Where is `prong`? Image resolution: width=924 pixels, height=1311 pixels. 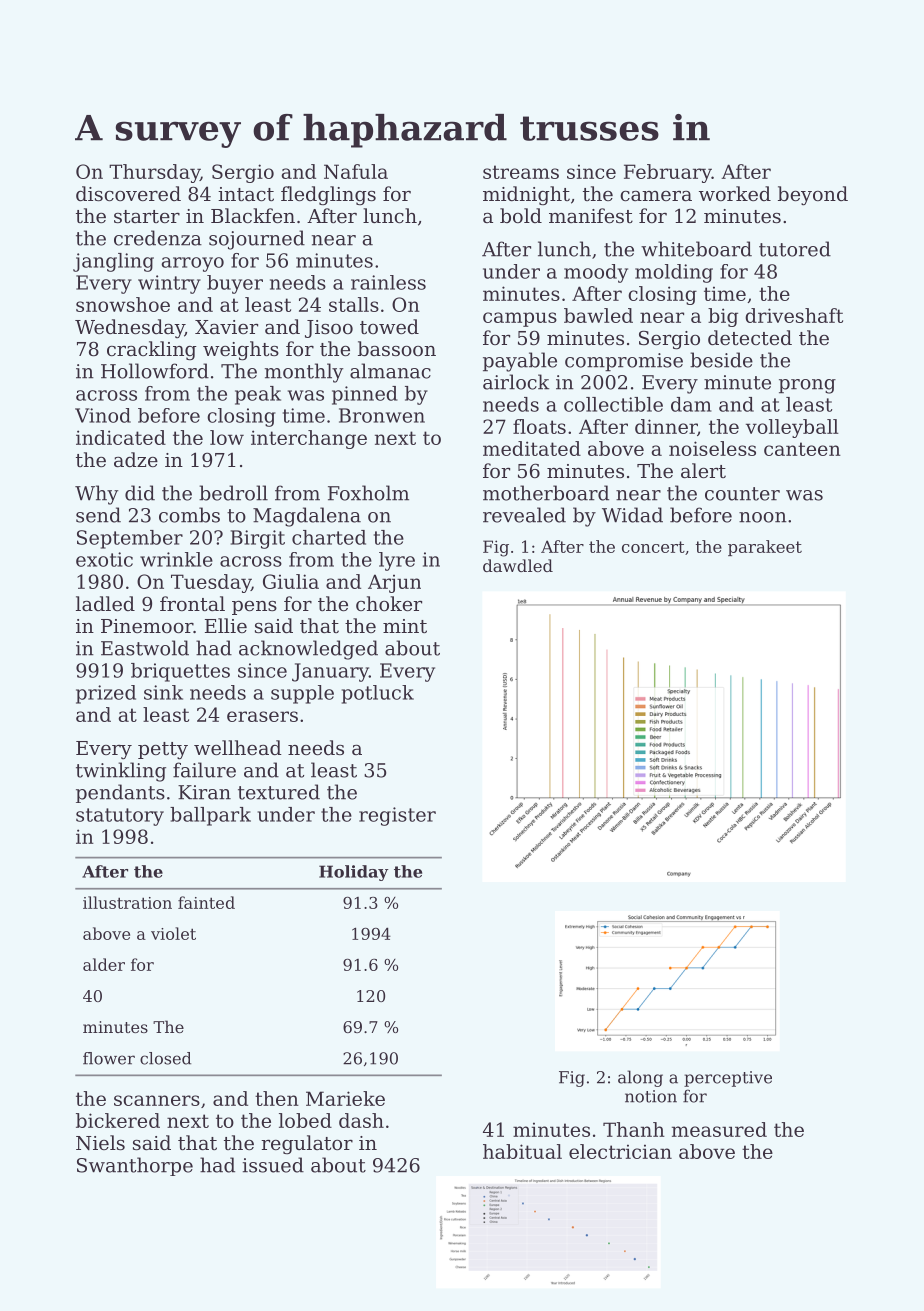 prong is located at coordinates (807, 386).
